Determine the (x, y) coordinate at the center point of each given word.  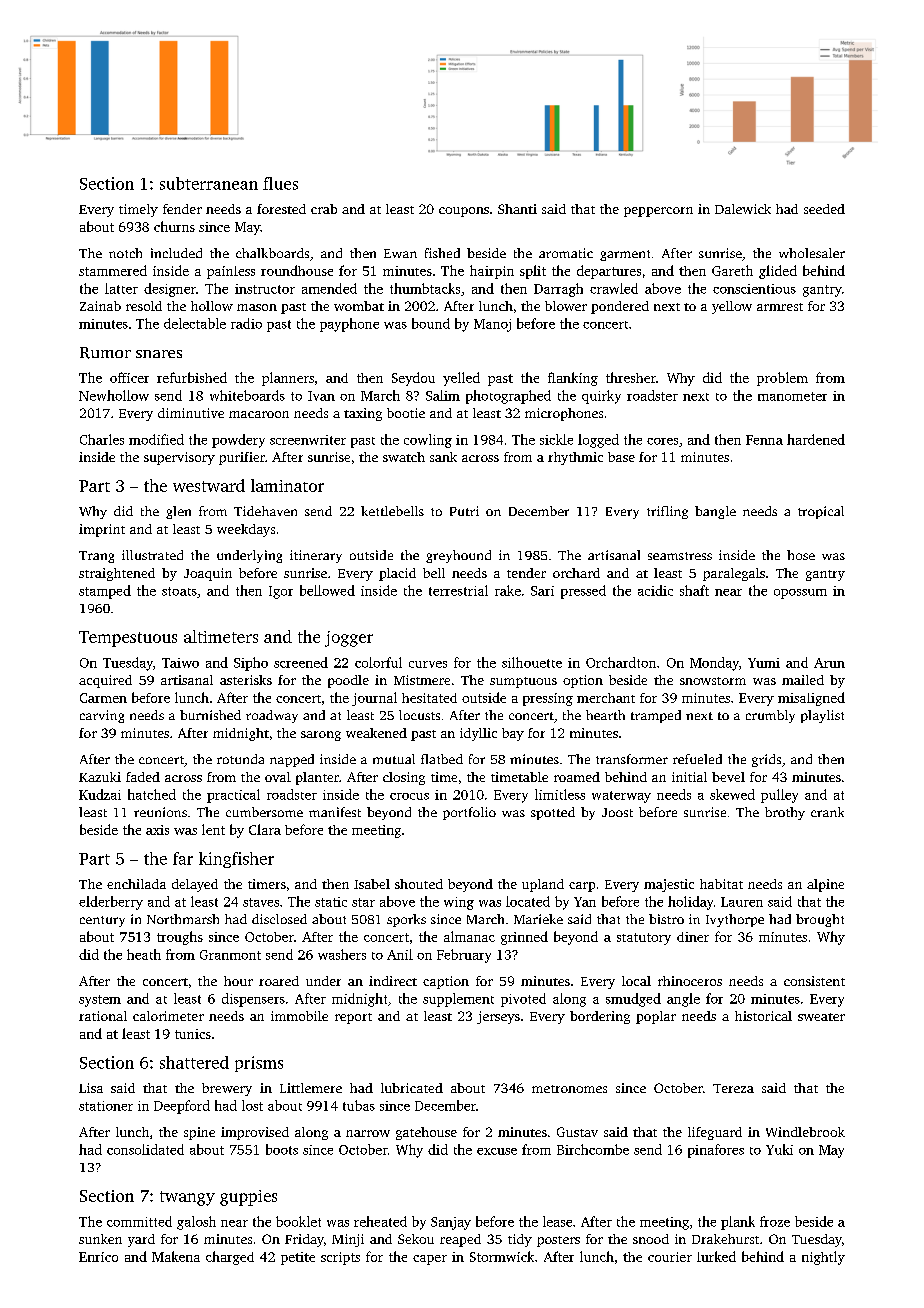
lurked (716, 1256)
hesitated (429, 698)
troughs (180, 938)
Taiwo (180, 663)
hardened (816, 439)
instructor (265, 289)
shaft (694, 590)
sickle (556, 439)
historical (763, 1016)
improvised (255, 1133)
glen (178, 512)
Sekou (416, 1239)
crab (324, 209)
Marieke (538, 919)
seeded (824, 209)
